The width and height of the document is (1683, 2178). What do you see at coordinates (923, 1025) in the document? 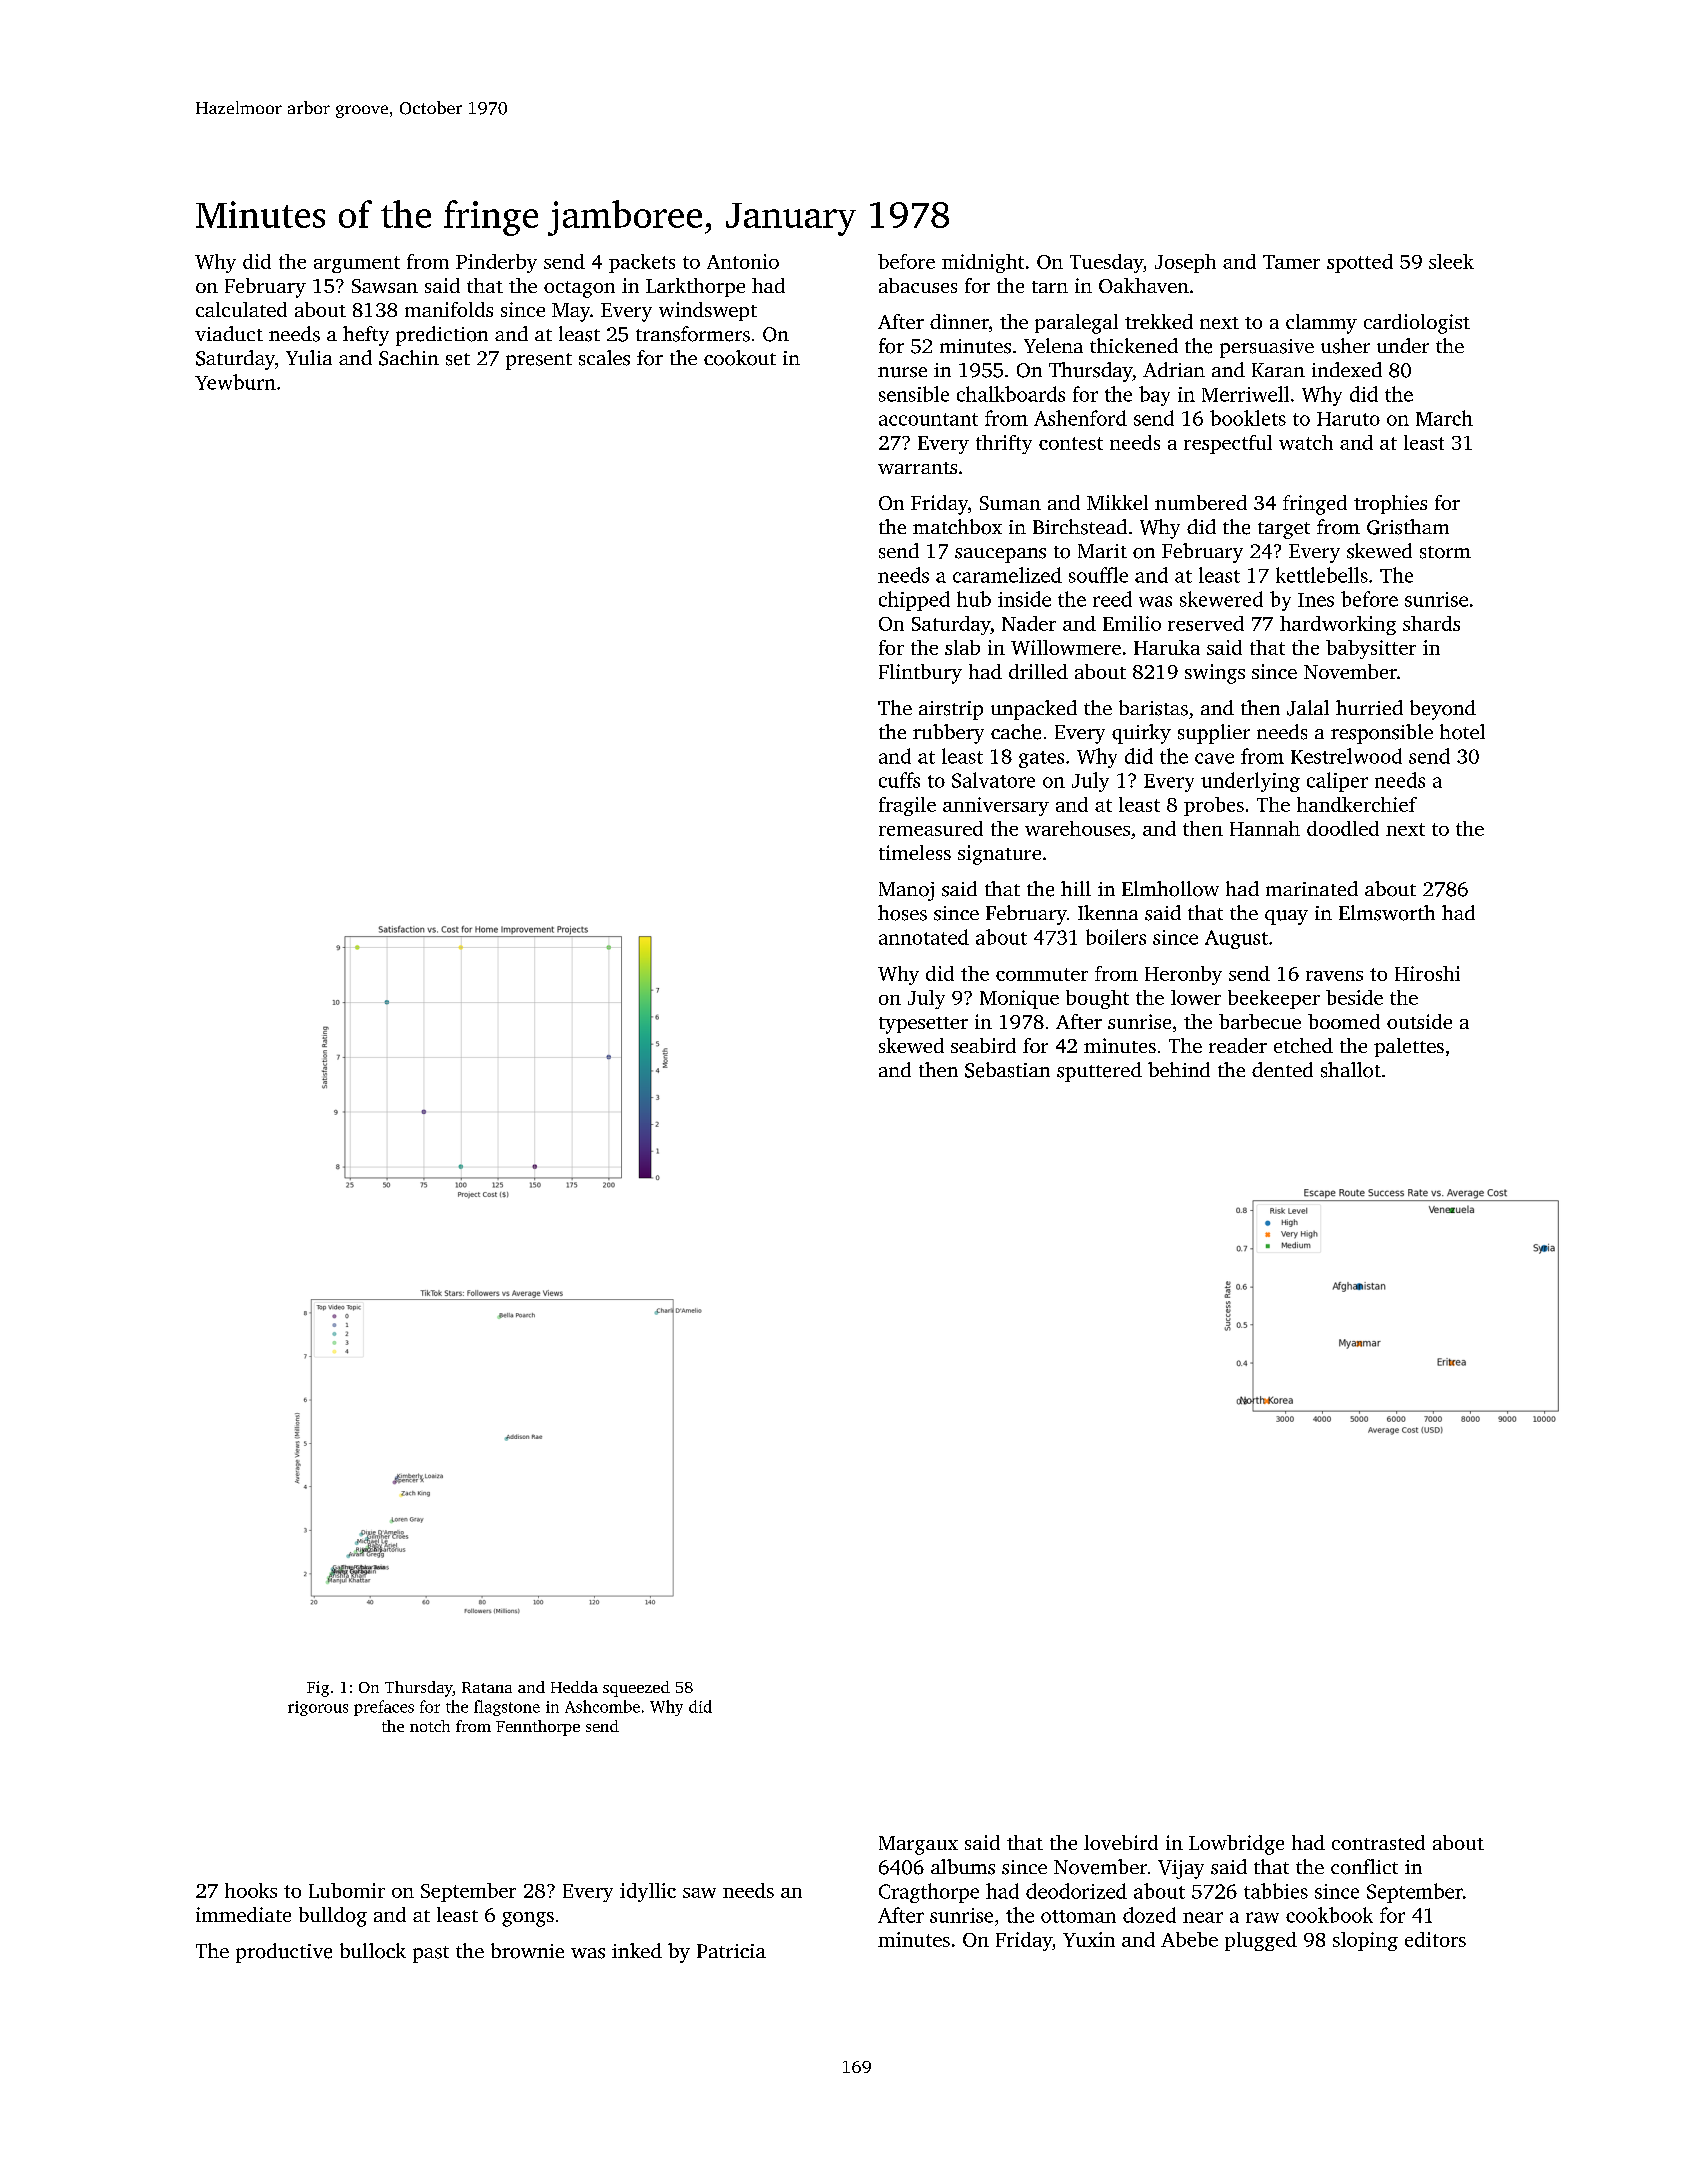
I see `typesetter` at bounding box center [923, 1025].
